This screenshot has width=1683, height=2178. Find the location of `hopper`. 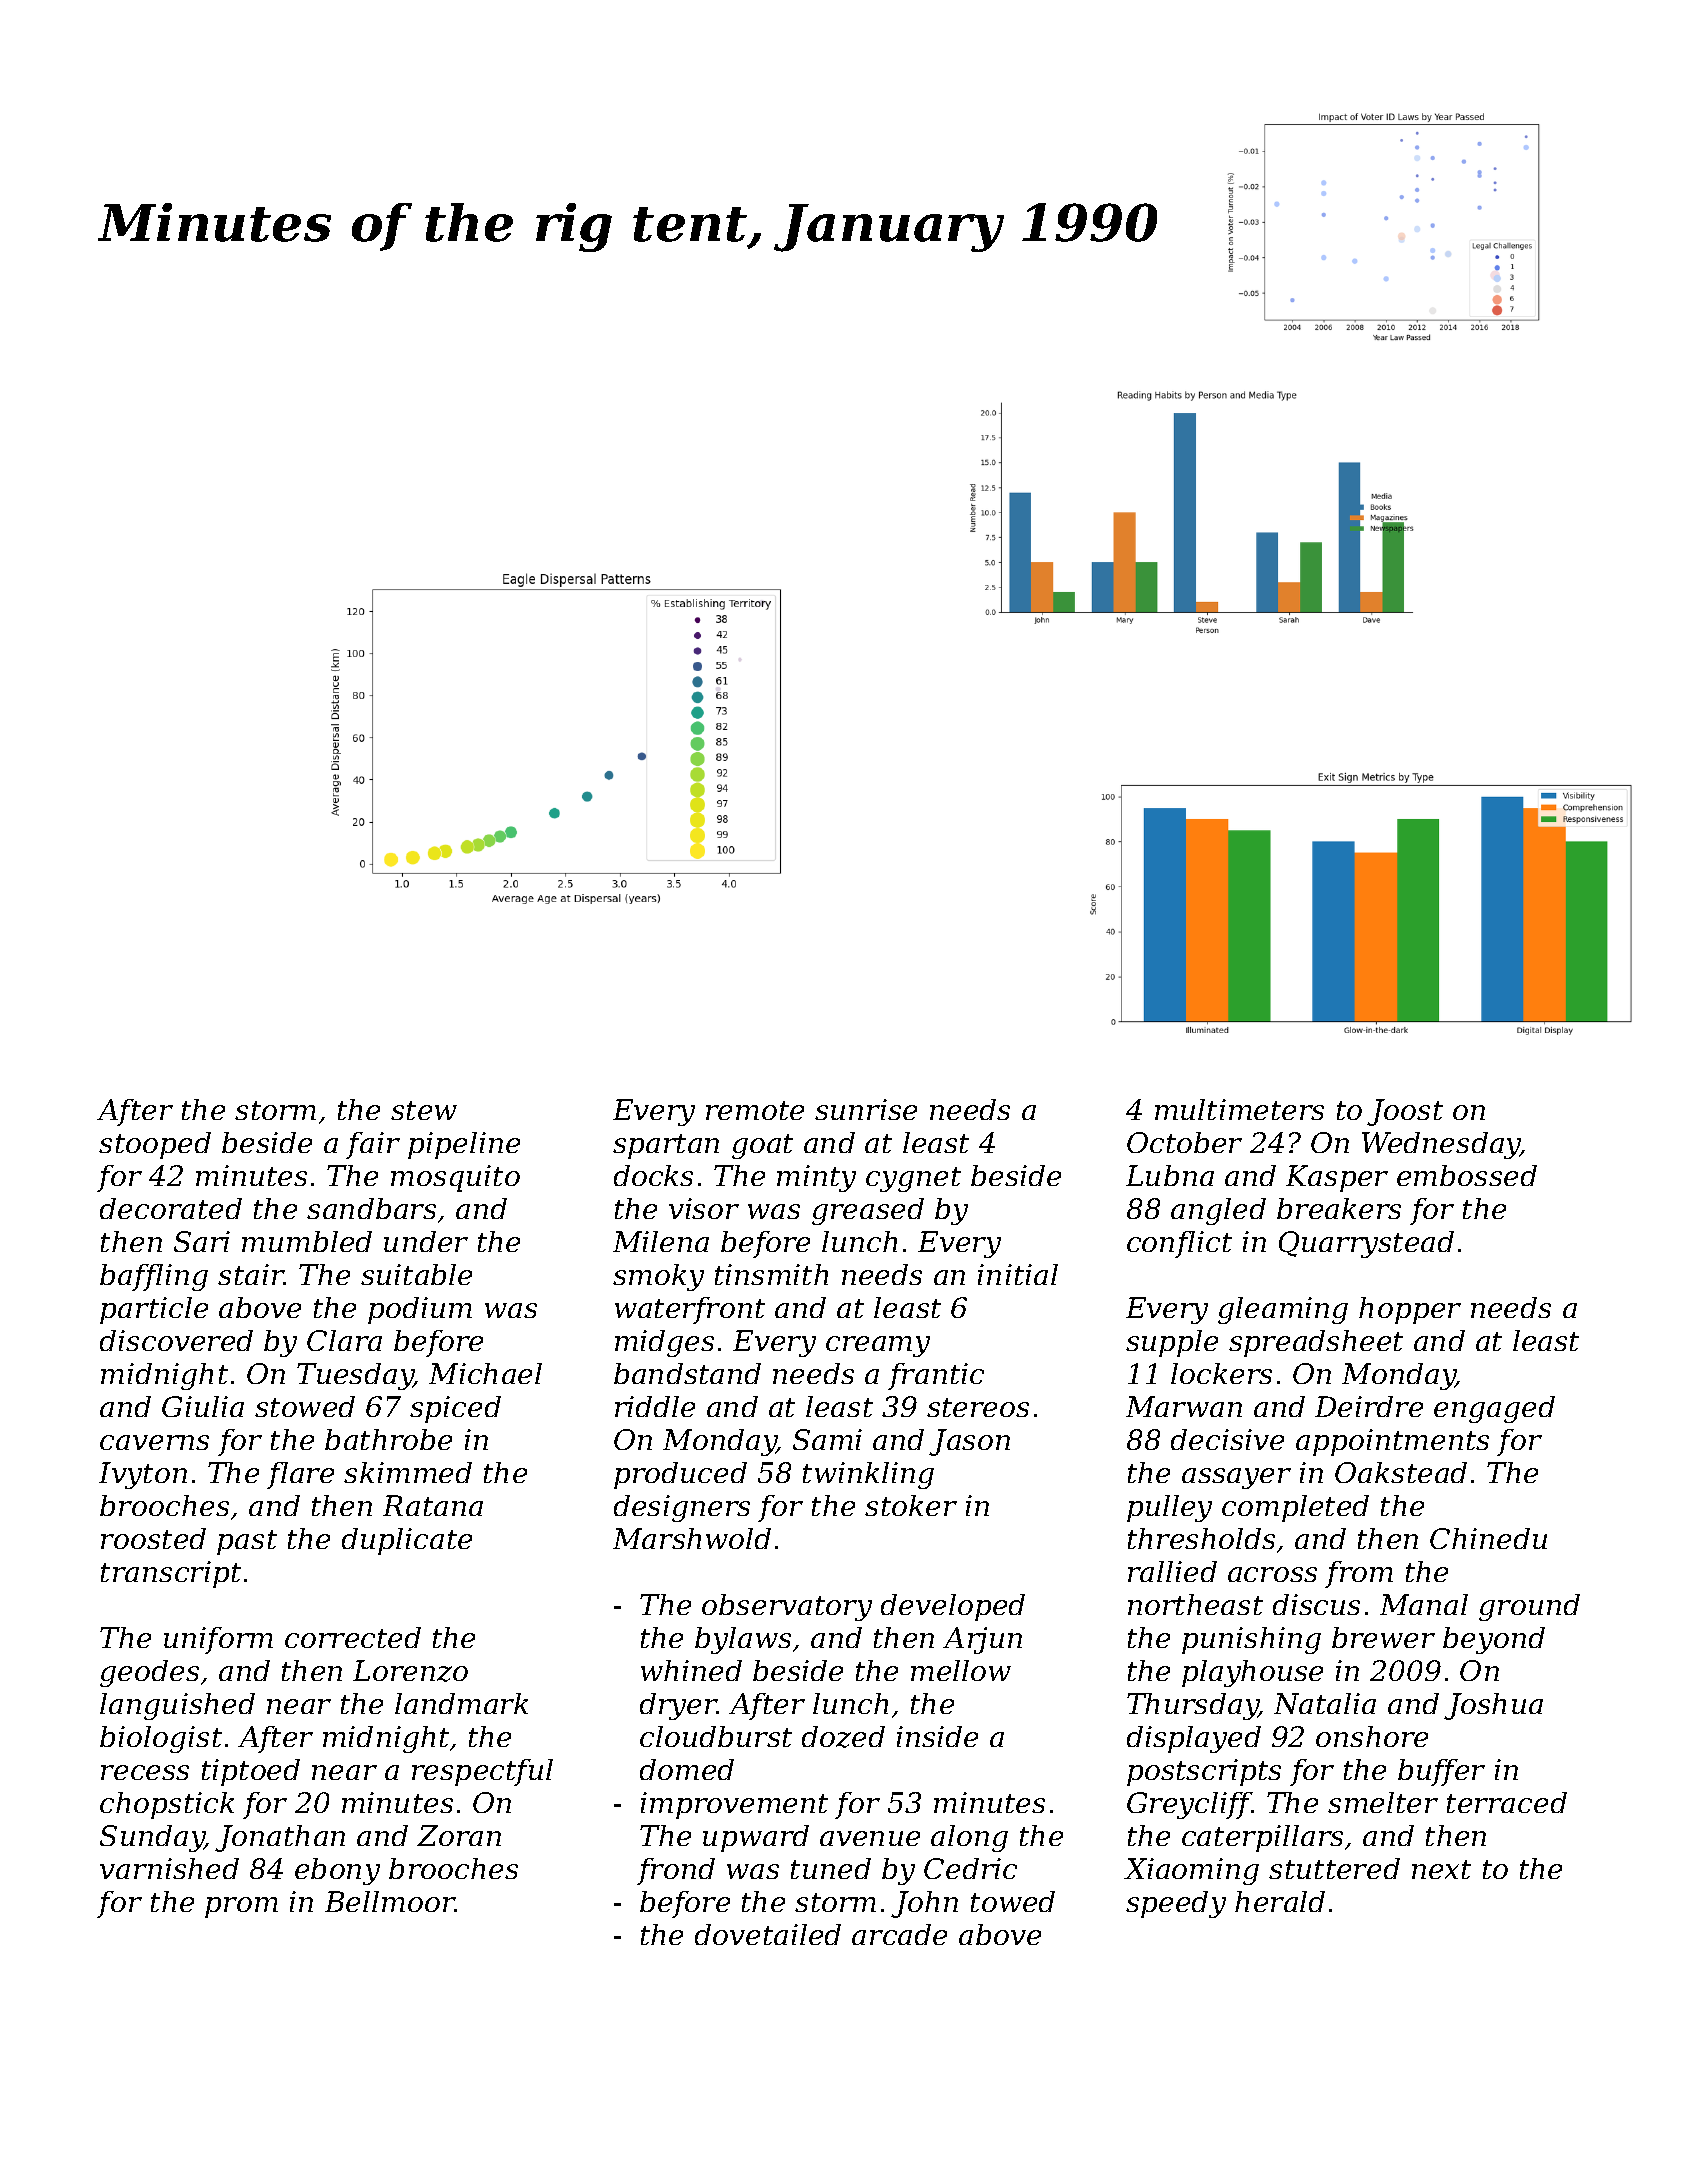

hopper is located at coordinates (1410, 1310).
